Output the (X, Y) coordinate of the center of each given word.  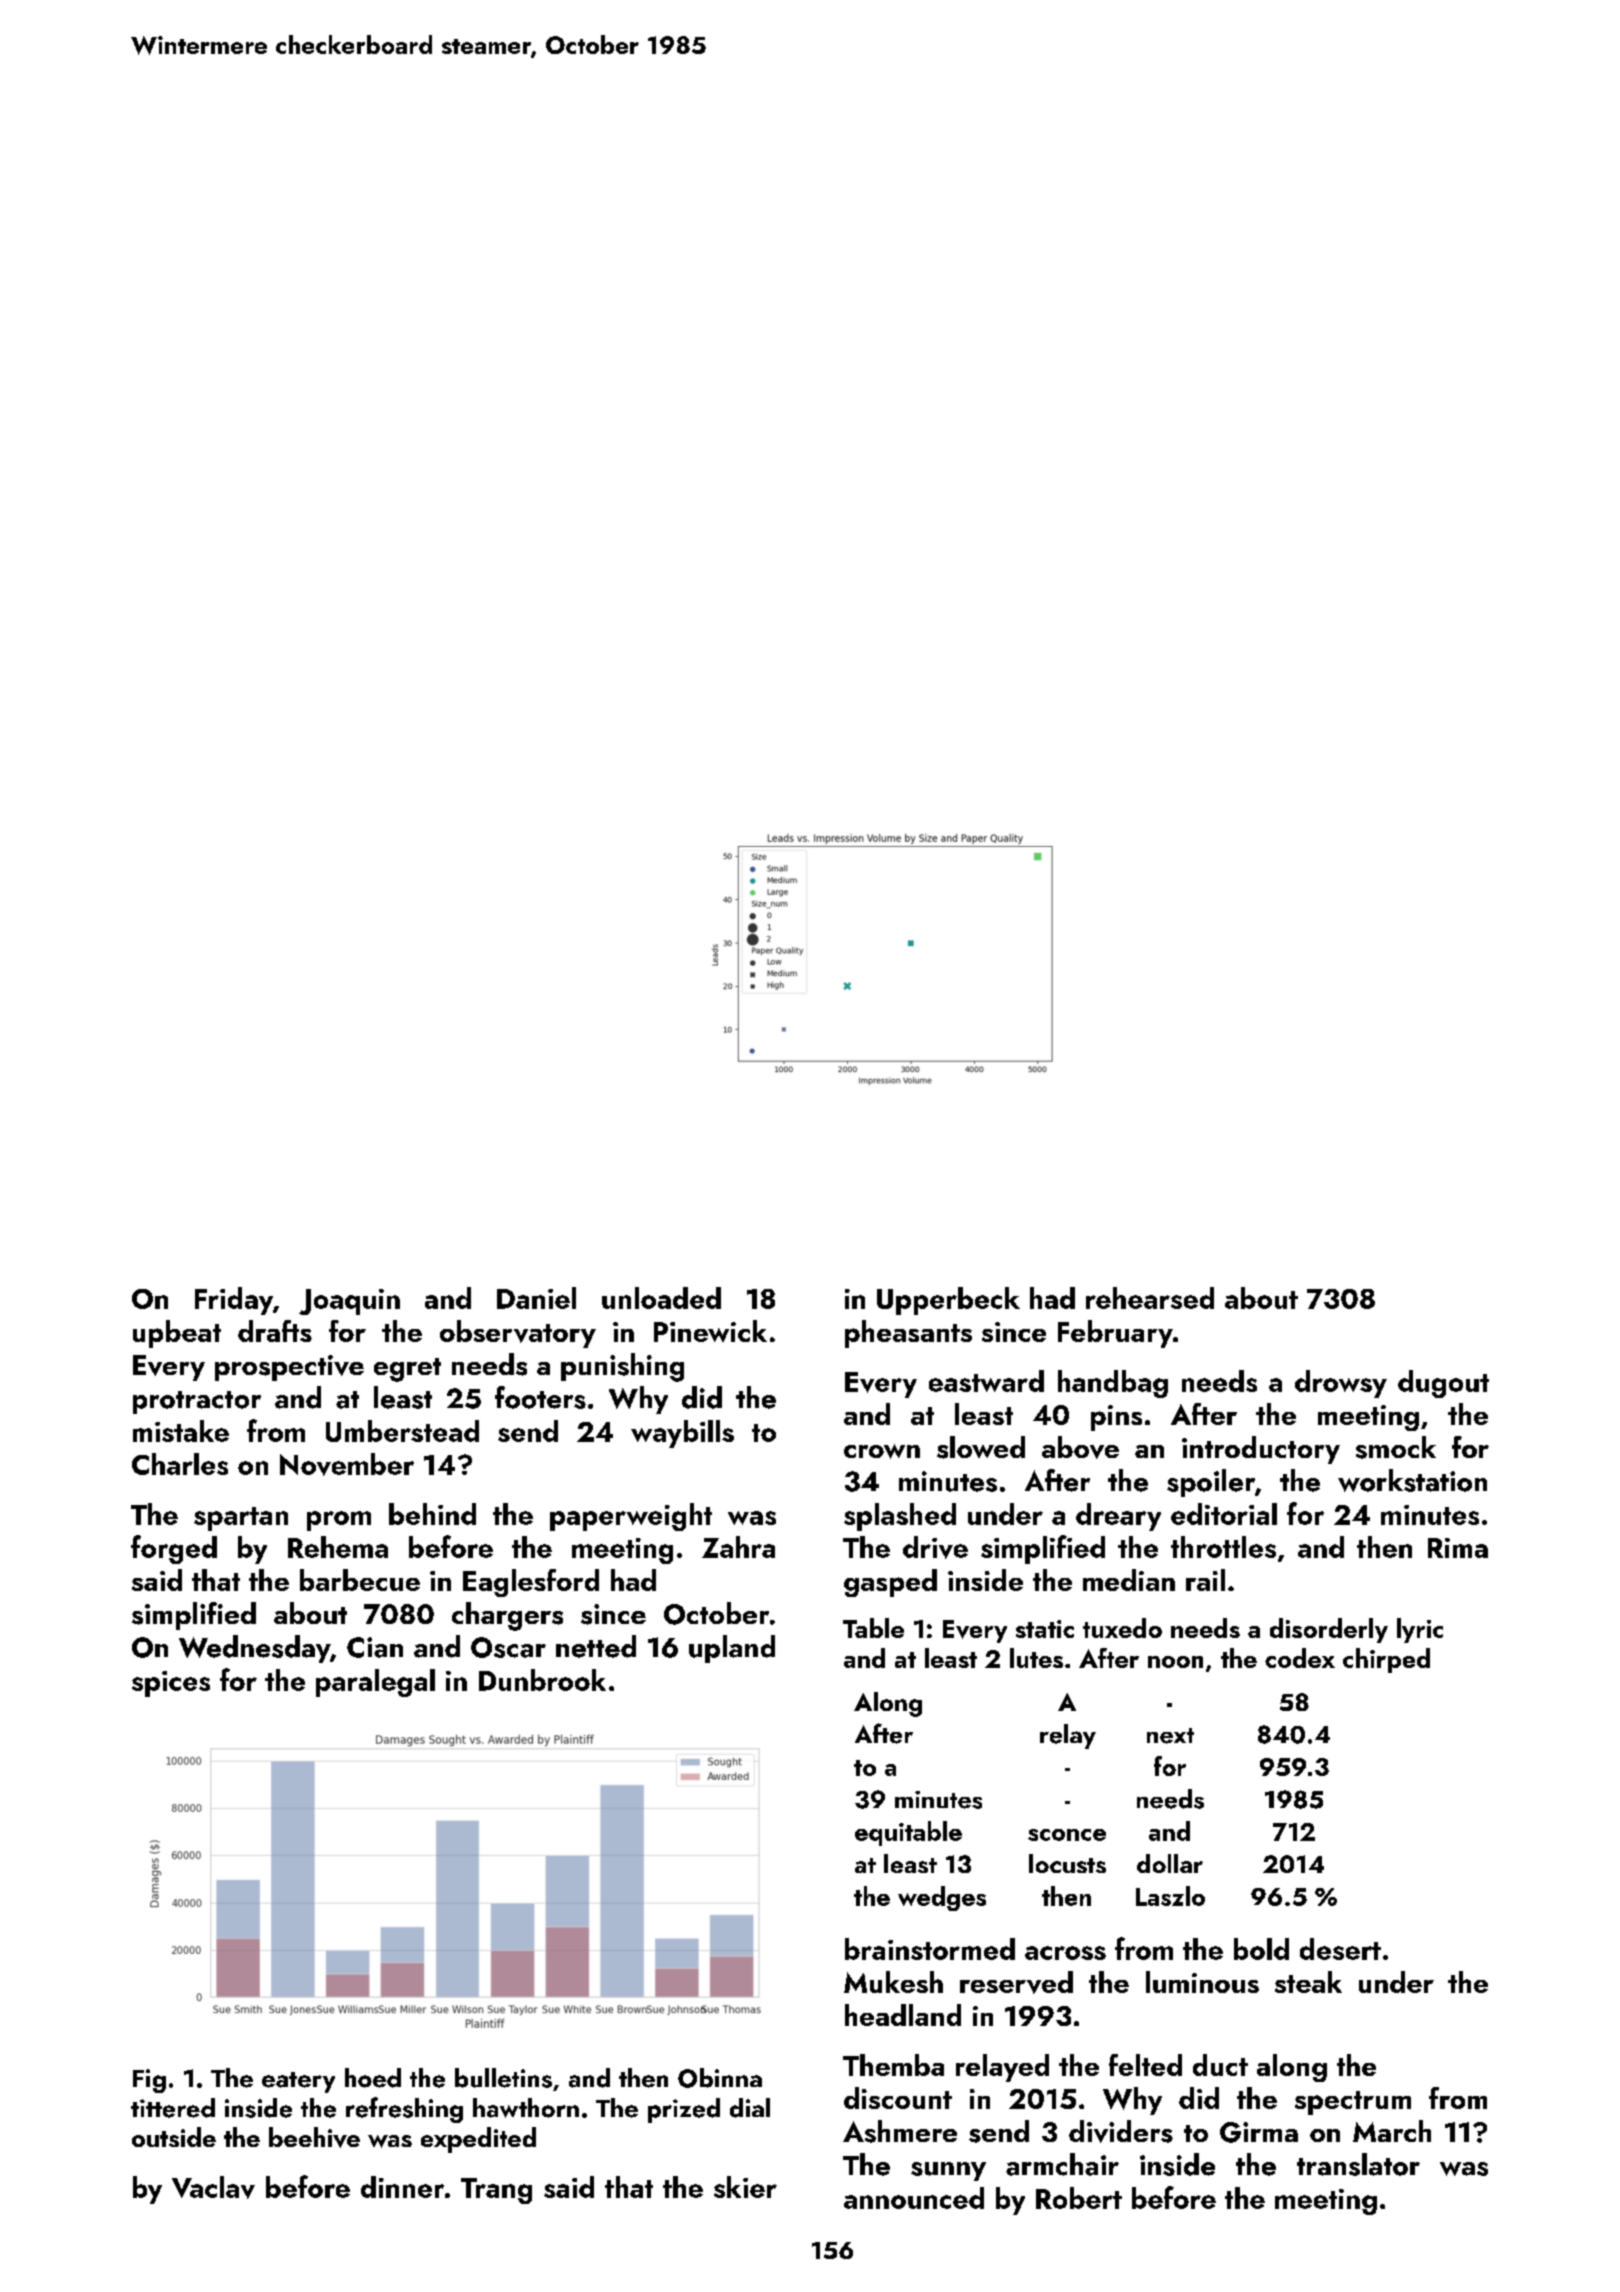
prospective (289, 1368)
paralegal (375, 1683)
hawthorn (526, 2108)
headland (903, 2015)
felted (1145, 2065)
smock (1396, 1447)
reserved (1016, 1982)
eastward (986, 1381)
